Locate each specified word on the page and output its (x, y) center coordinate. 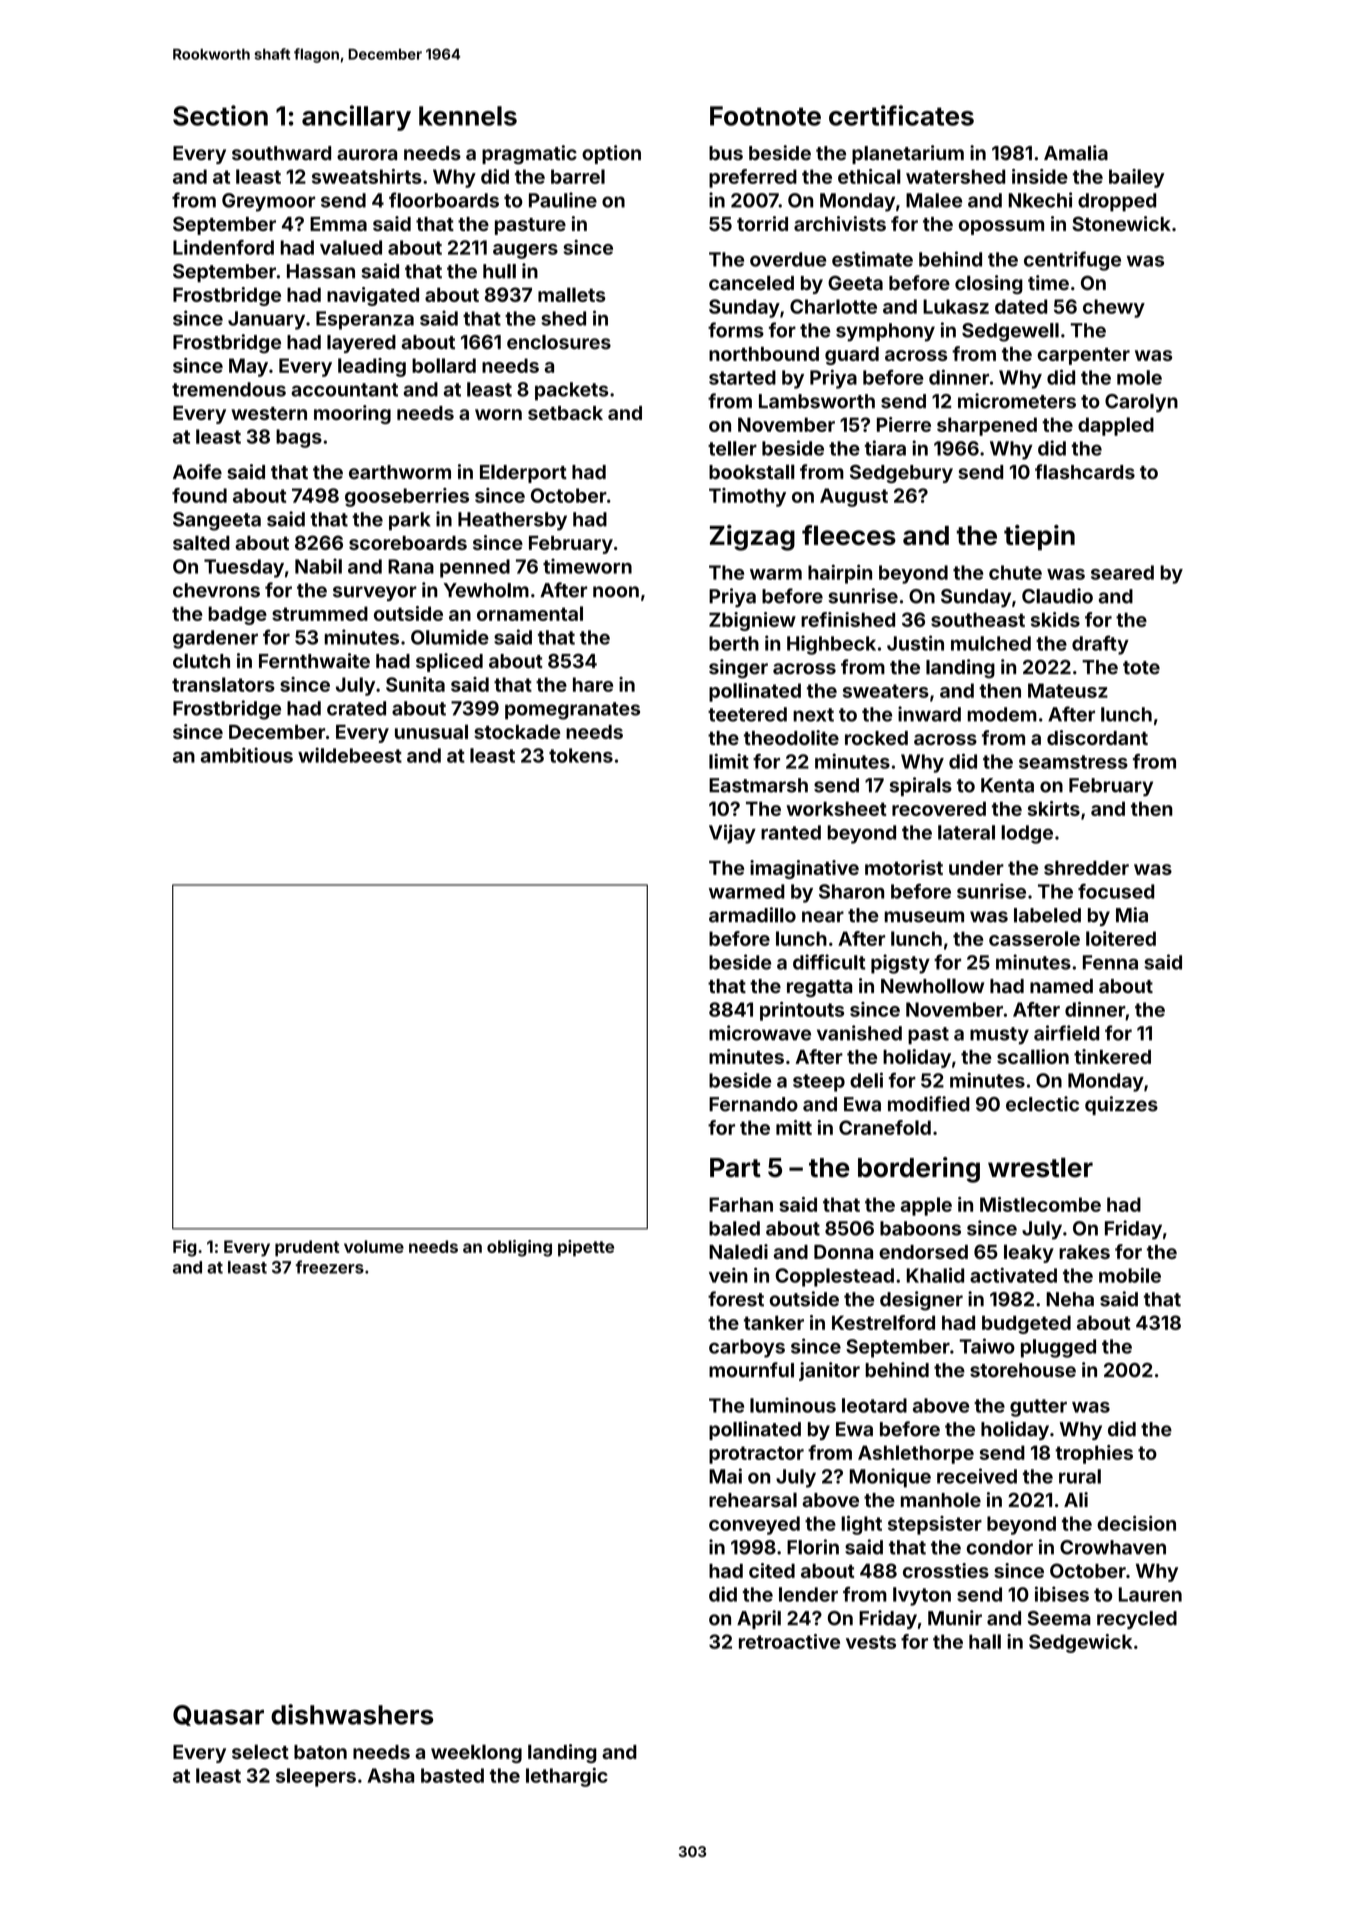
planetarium (908, 154)
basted (452, 1775)
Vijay (732, 834)
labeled (1047, 915)
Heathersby (512, 521)
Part (735, 1168)
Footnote (765, 116)
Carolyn (1141, 403)
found (199, 495)
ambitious (246, 755)
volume (374, 1246)
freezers (330, 1267)
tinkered (1112, 1056)
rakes (1084, 1252)
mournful (751, 1370)
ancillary (356, 118)
